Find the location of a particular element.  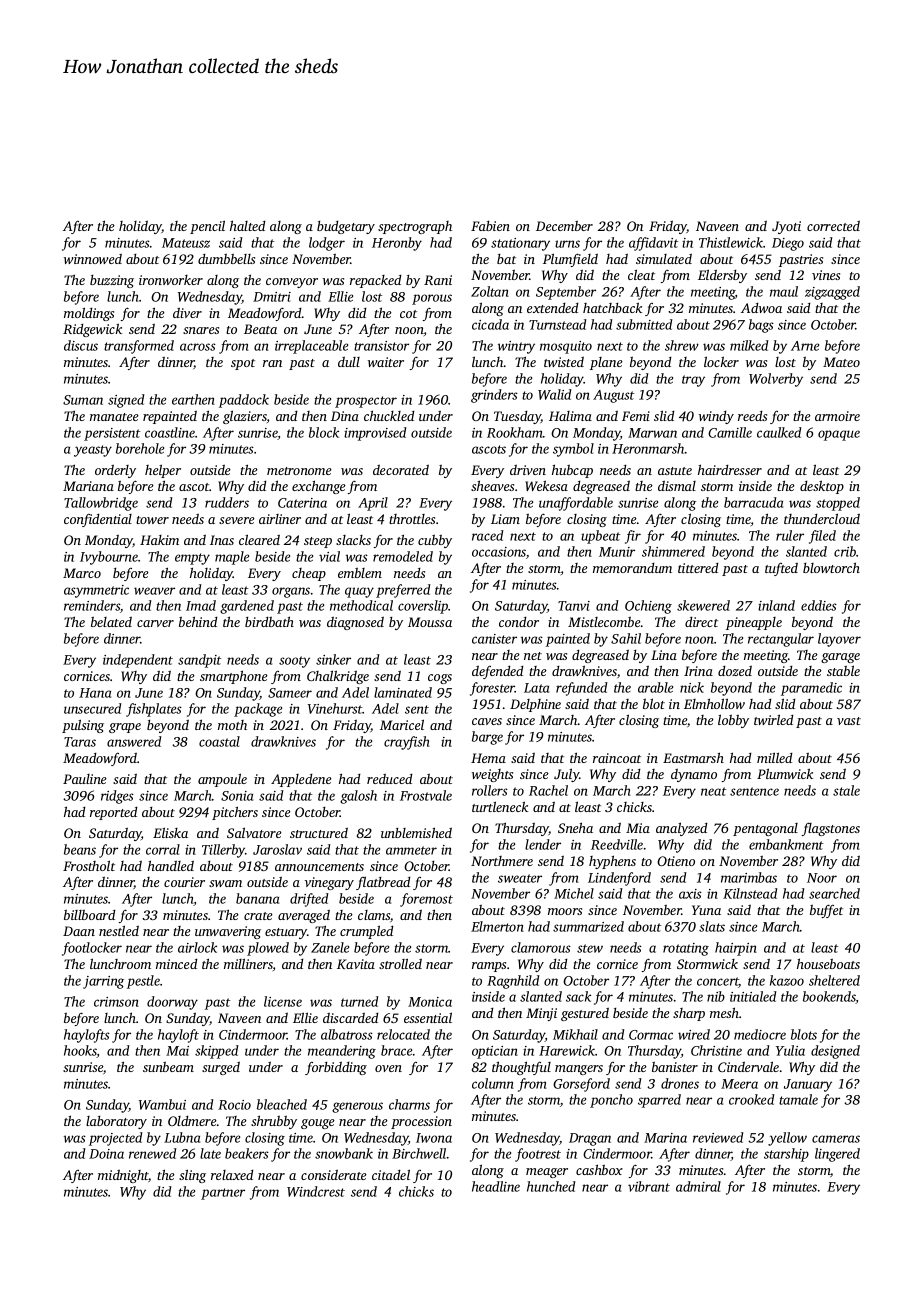

conveyor is located at coordinates (292, 283).
